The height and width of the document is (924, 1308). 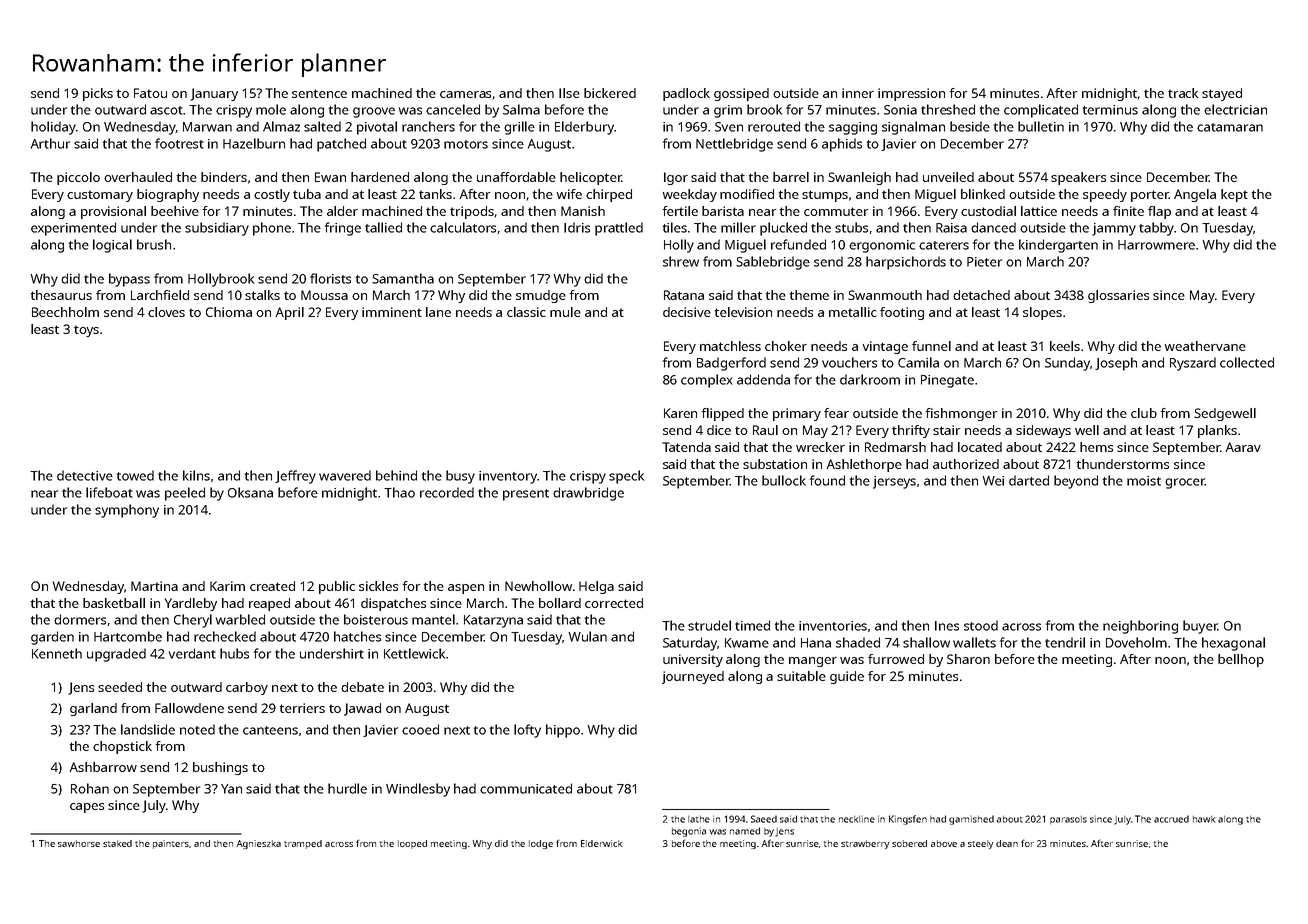 What do you see at coordinates (728, 111) in the document?
I see `grim` at bounding box center [728, 111].
